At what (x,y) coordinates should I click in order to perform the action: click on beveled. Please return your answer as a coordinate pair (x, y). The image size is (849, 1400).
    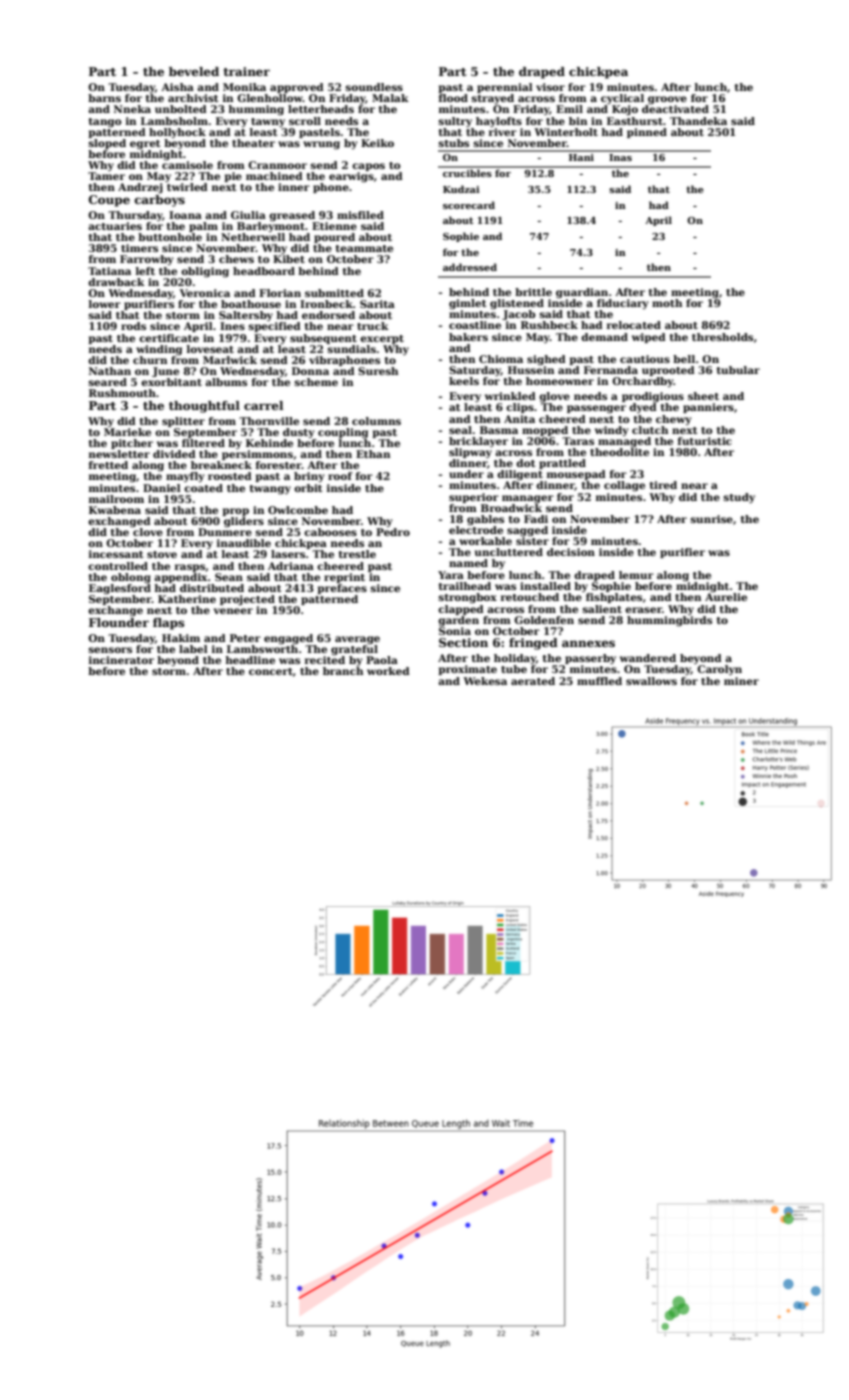
    Looking at the image, I should click on (194, 71).
